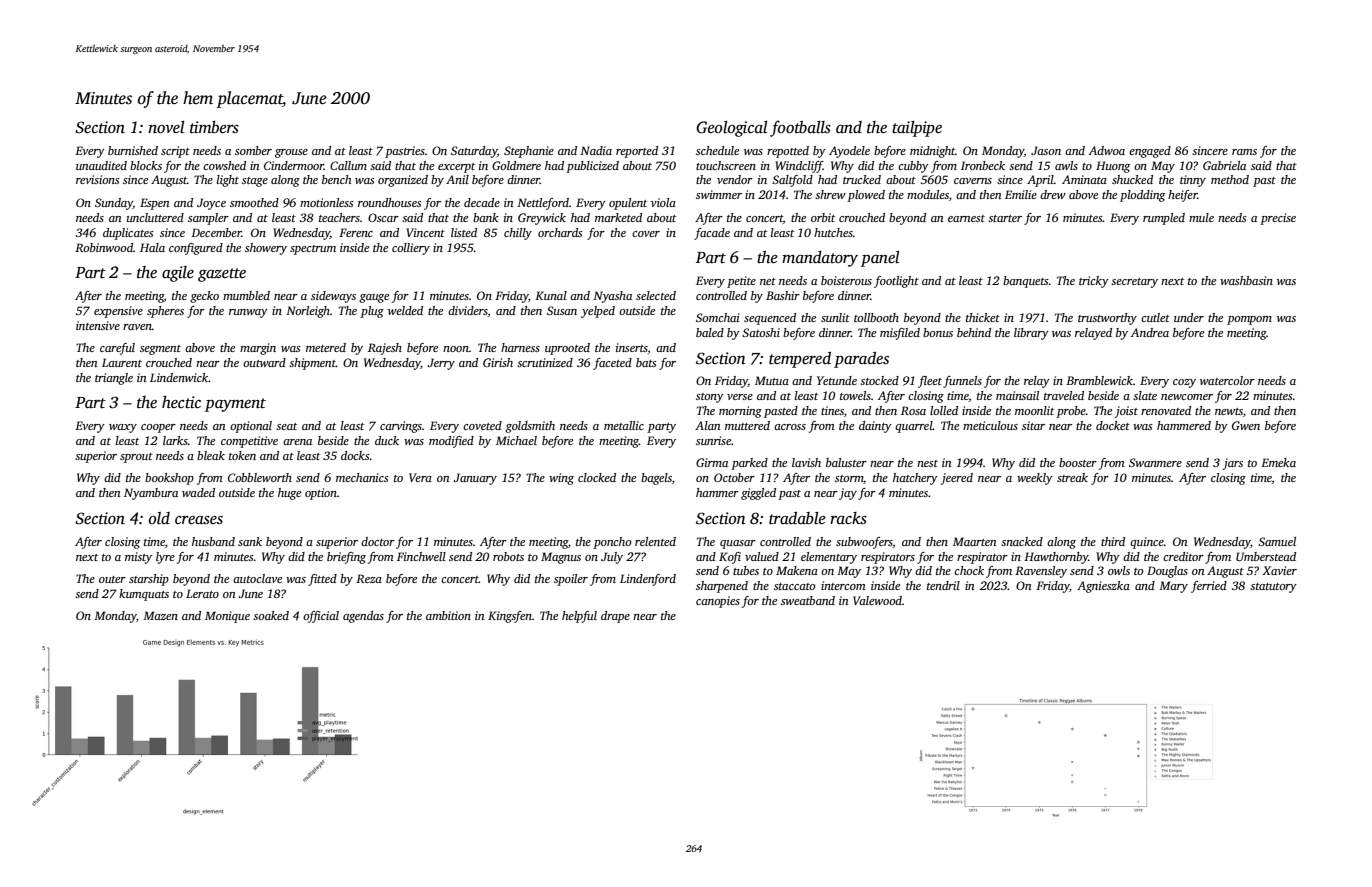  Describe the element at coordinates (1113, 167) in the screenshot. I see `Huong` at that location.
